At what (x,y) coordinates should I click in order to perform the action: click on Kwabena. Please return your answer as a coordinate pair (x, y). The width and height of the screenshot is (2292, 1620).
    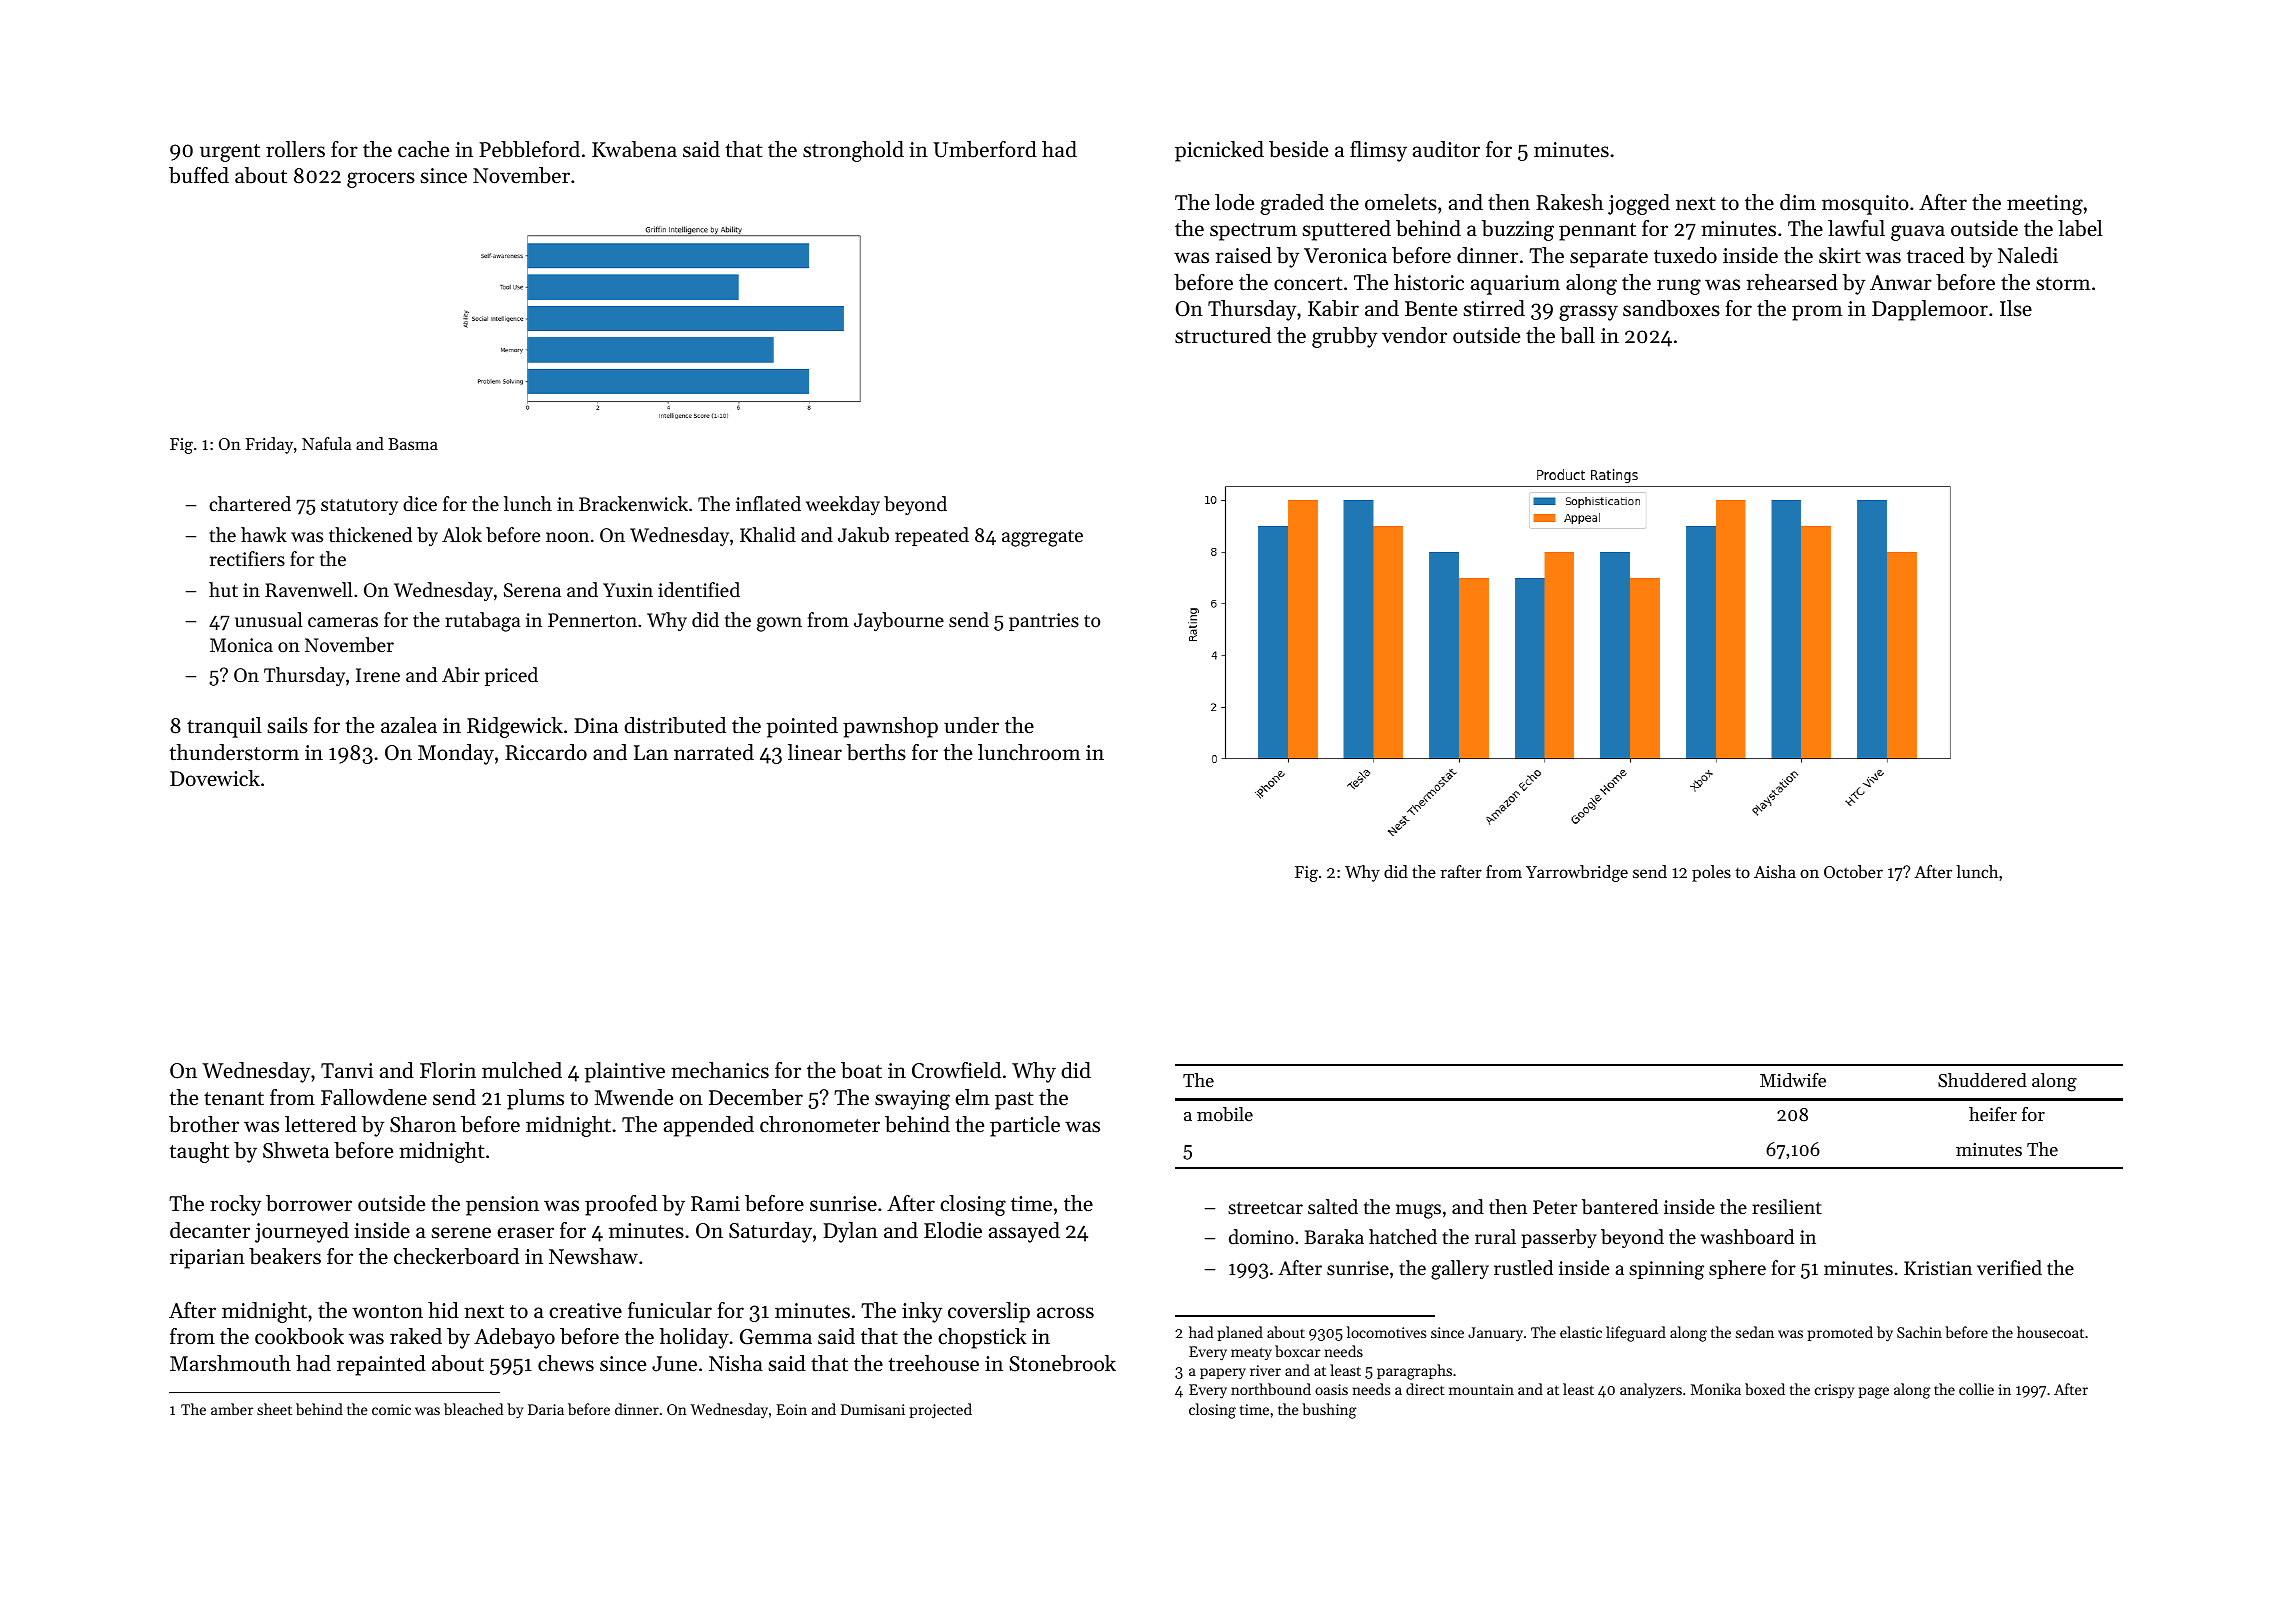
    Looking at the image, I should click on (634, 149).
